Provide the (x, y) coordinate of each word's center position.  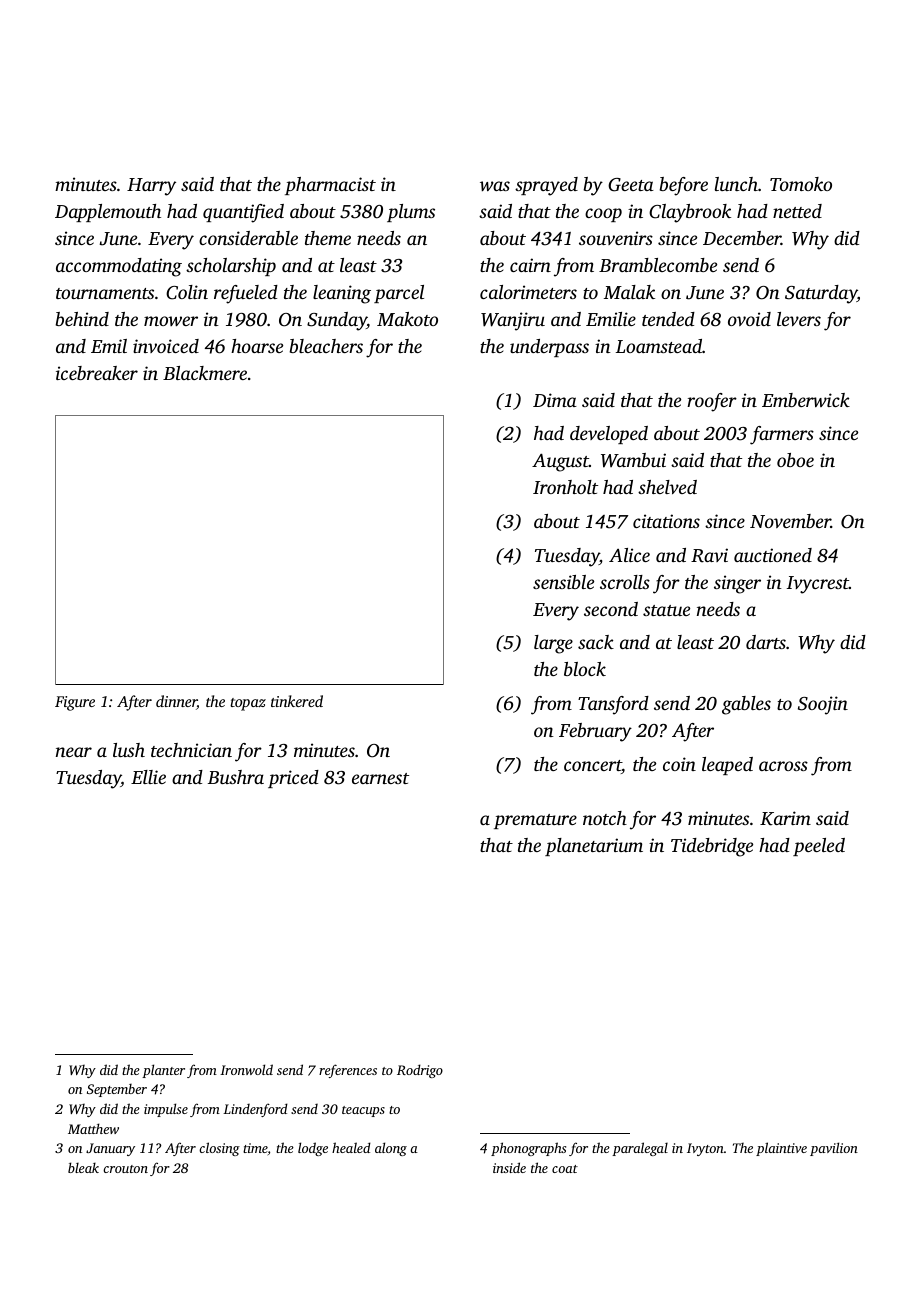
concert (593, 767)
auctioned (773, 555)
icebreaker (97, 373)
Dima (555, 400)
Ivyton (705, 1149)
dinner (176, 702)
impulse (166, 1110)
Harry (151, 187)
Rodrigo (420, 1071)
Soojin (823, 705)
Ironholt (565, 487)
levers (799, 319)
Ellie (148, 777)
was (495, 186)
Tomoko (801, 184)
